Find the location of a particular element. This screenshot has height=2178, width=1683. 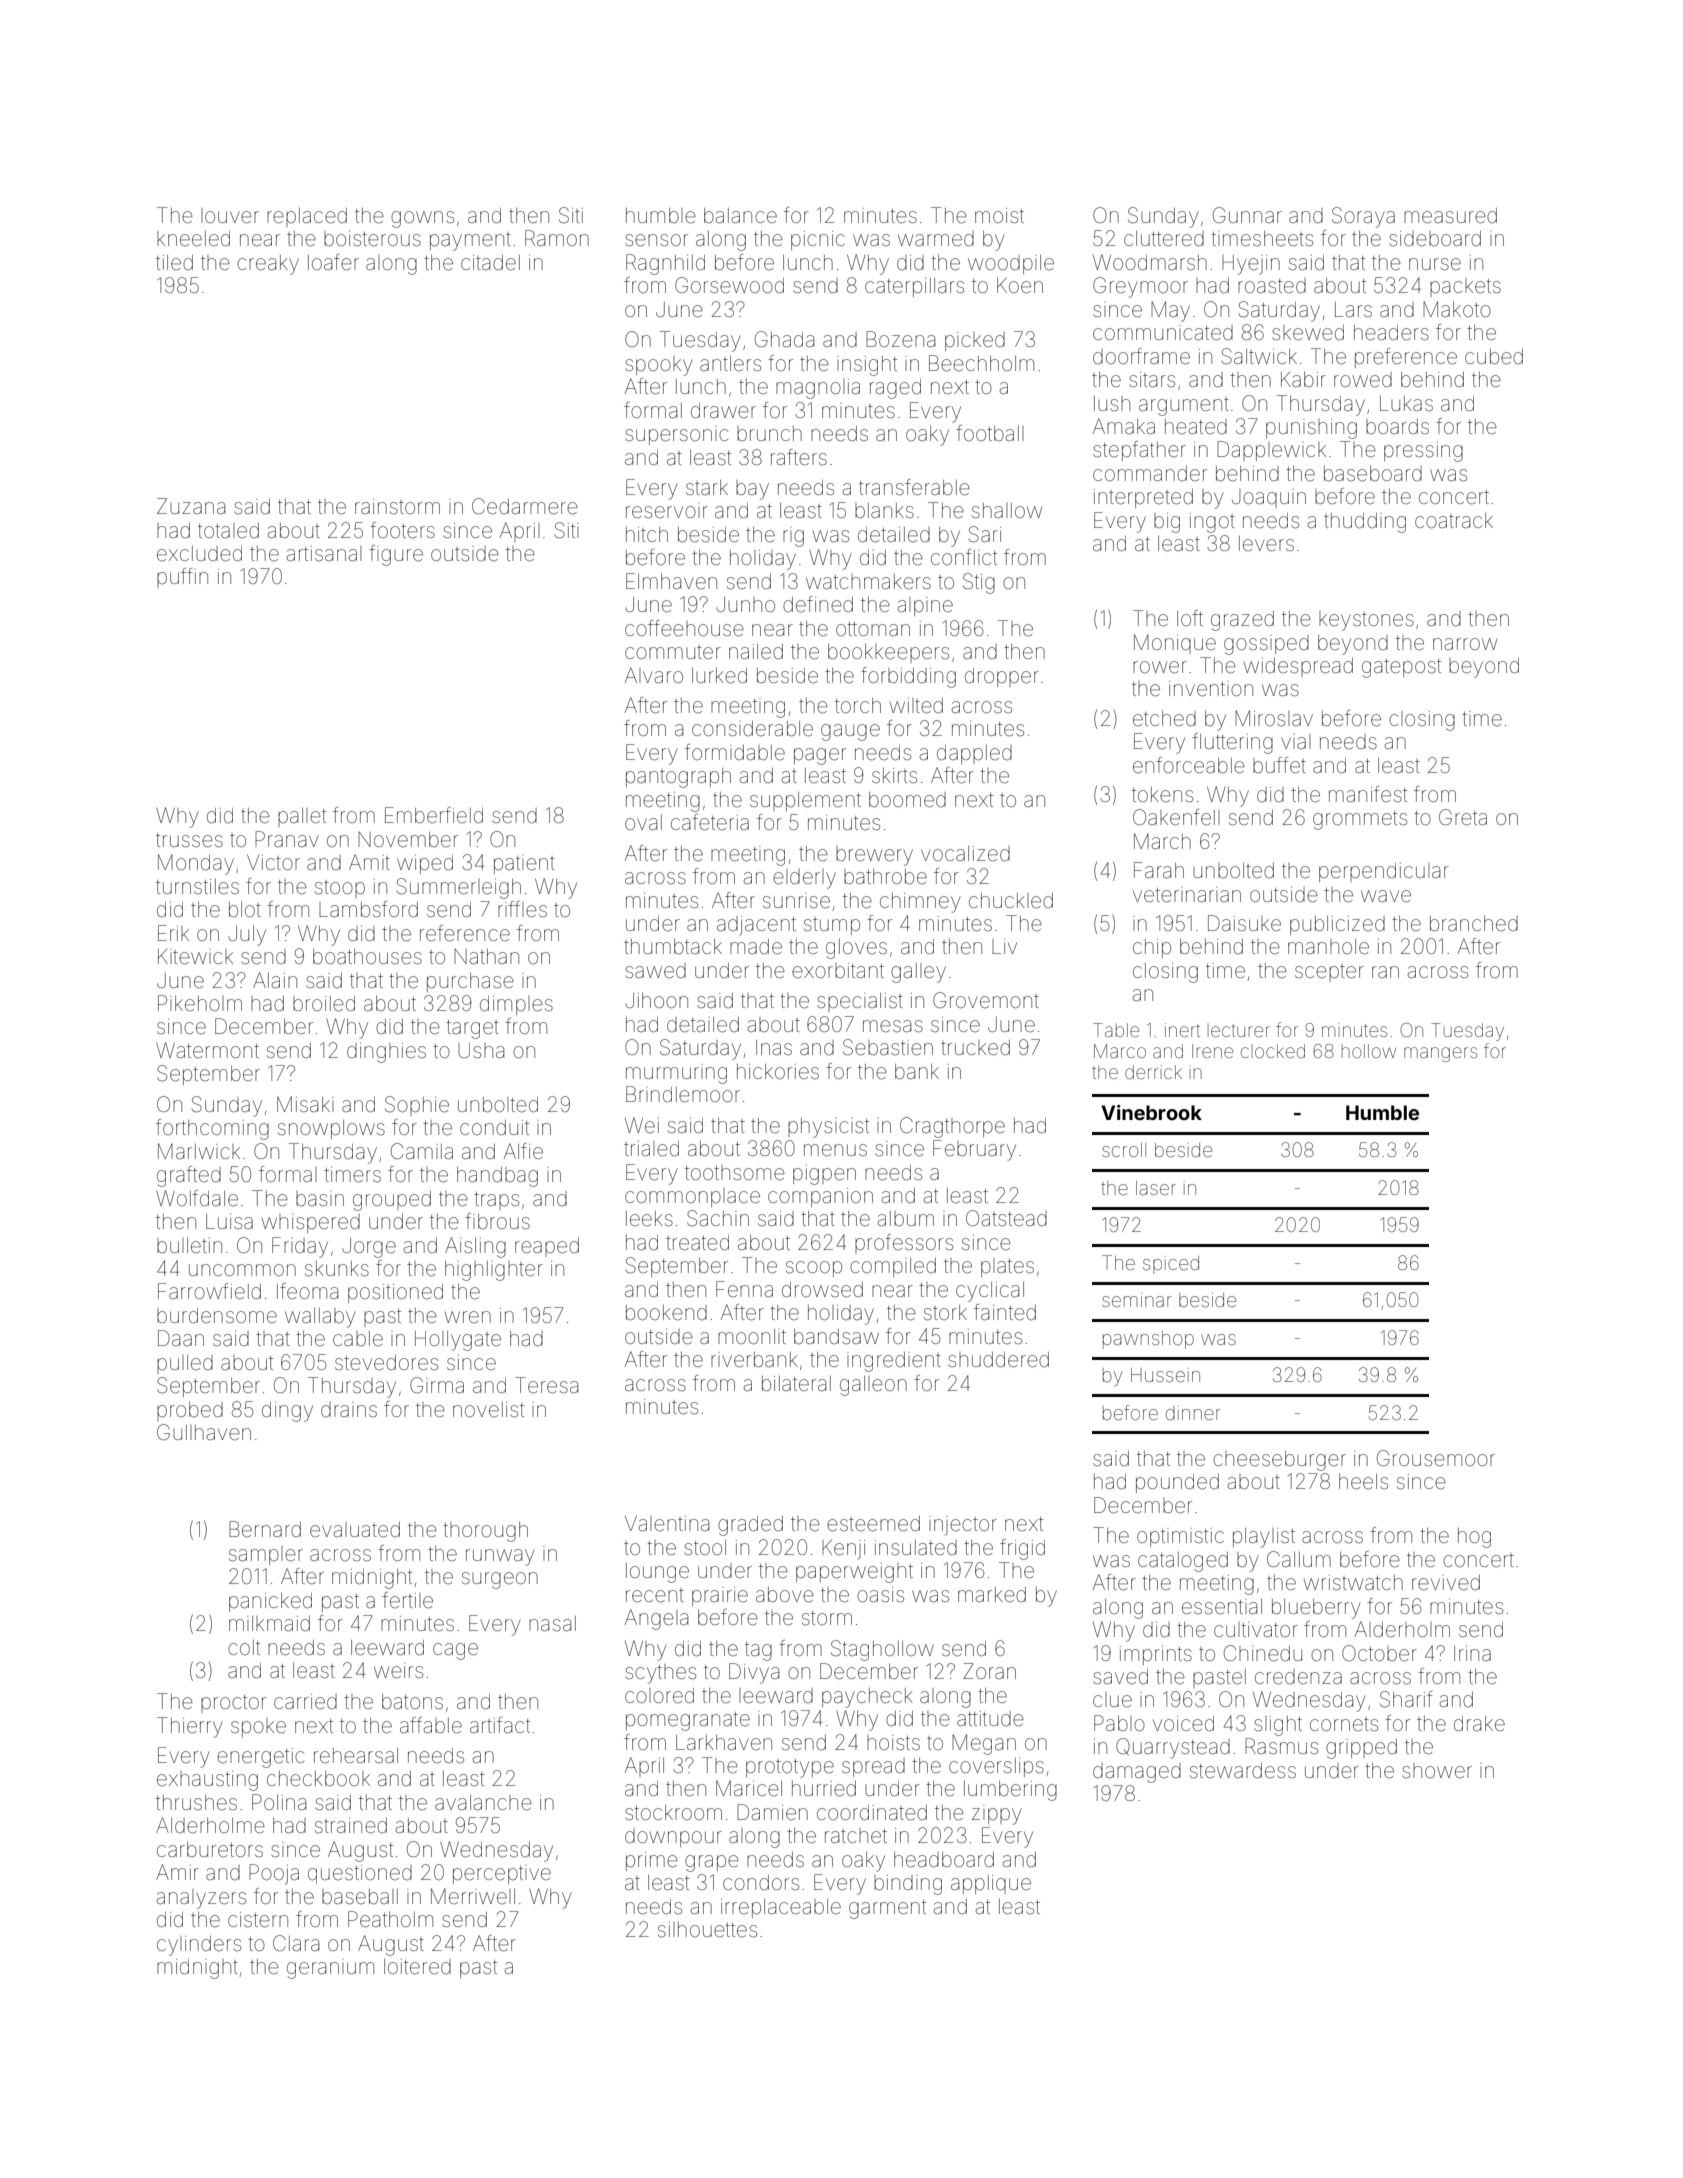

measured is located at coordinates (1450, 216).
